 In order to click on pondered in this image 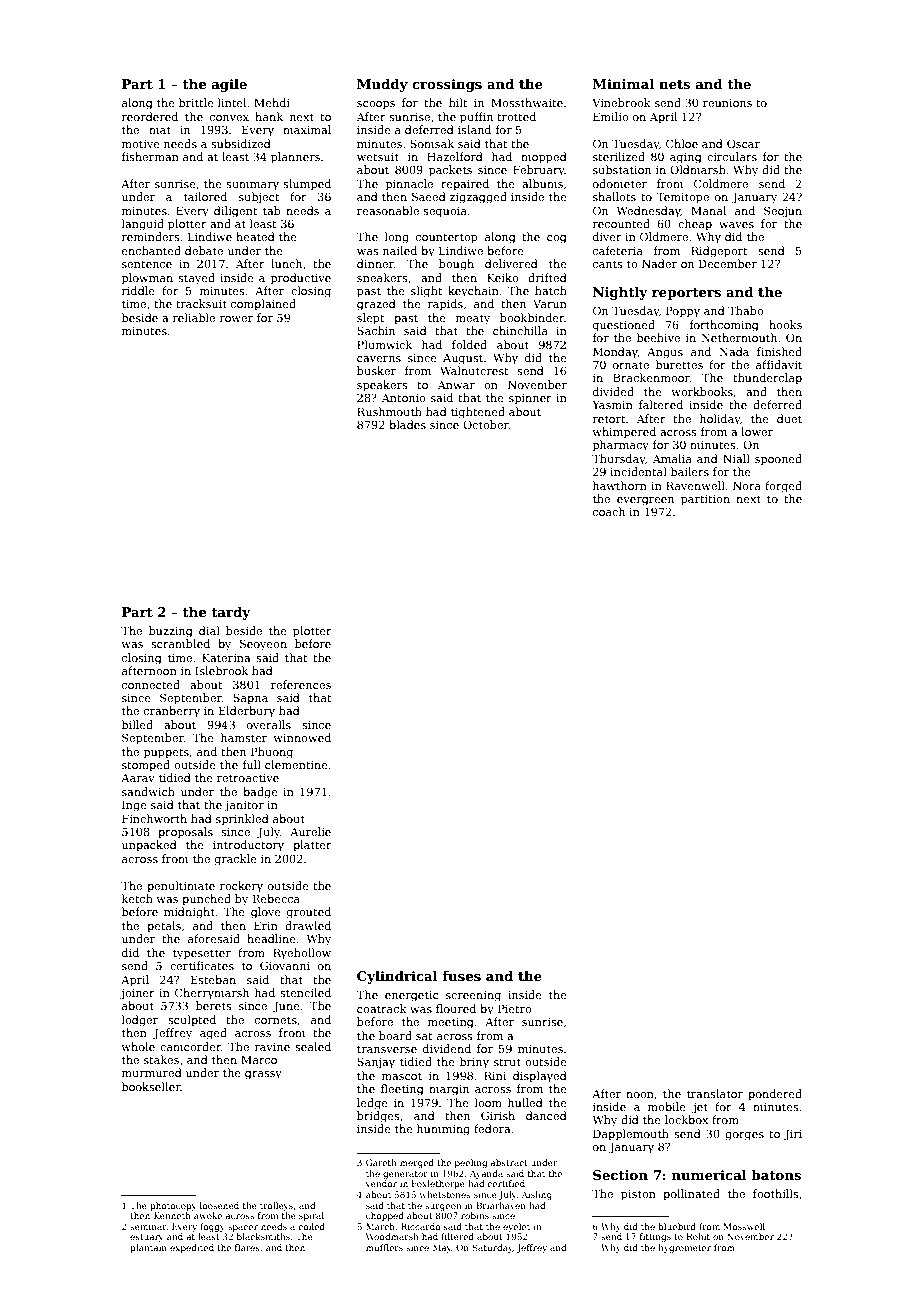, I will do `click(775, 1095)`.
